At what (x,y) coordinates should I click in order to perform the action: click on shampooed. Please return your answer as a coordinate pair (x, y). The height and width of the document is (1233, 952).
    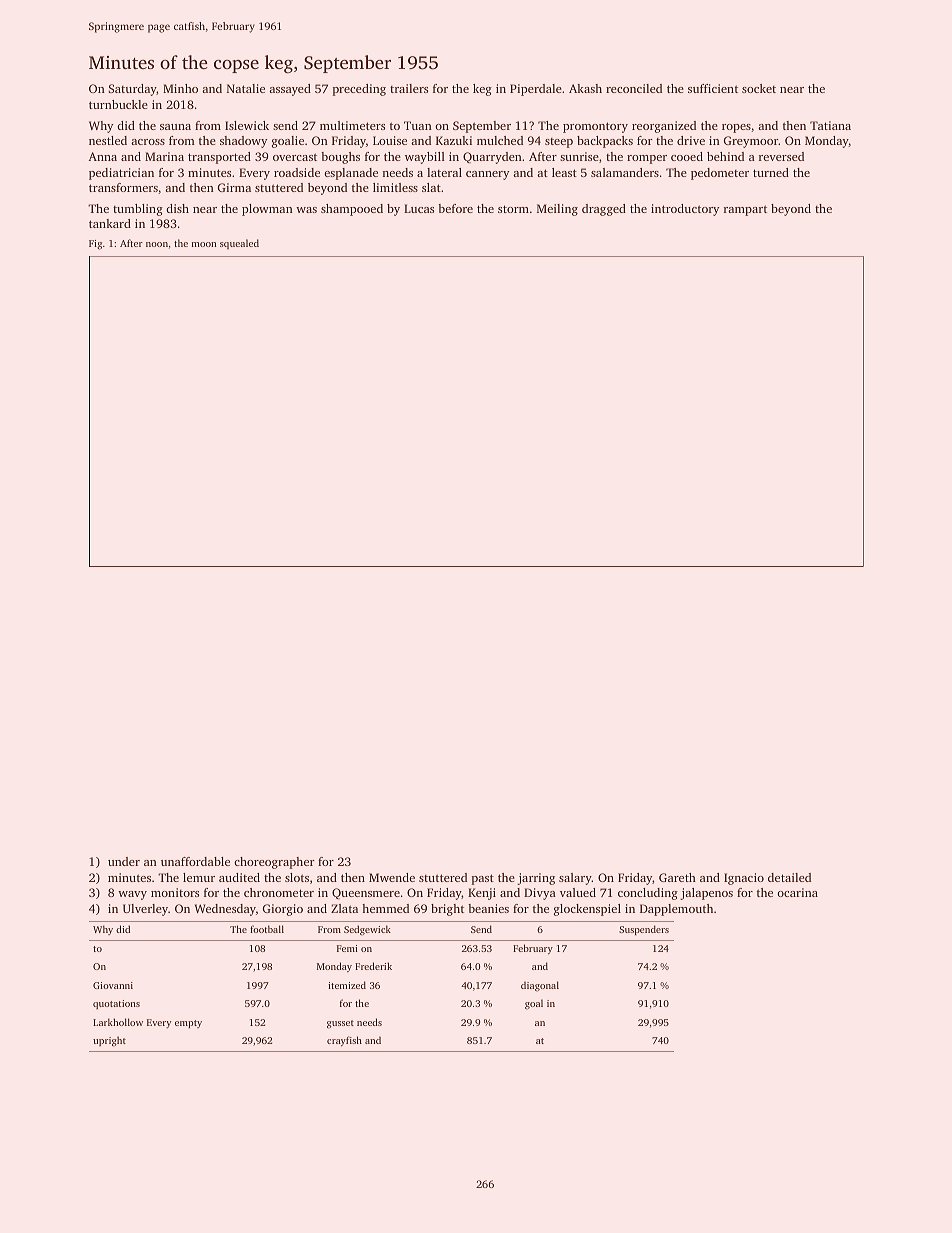
    Looking at the image, I should click on (352, 210).
